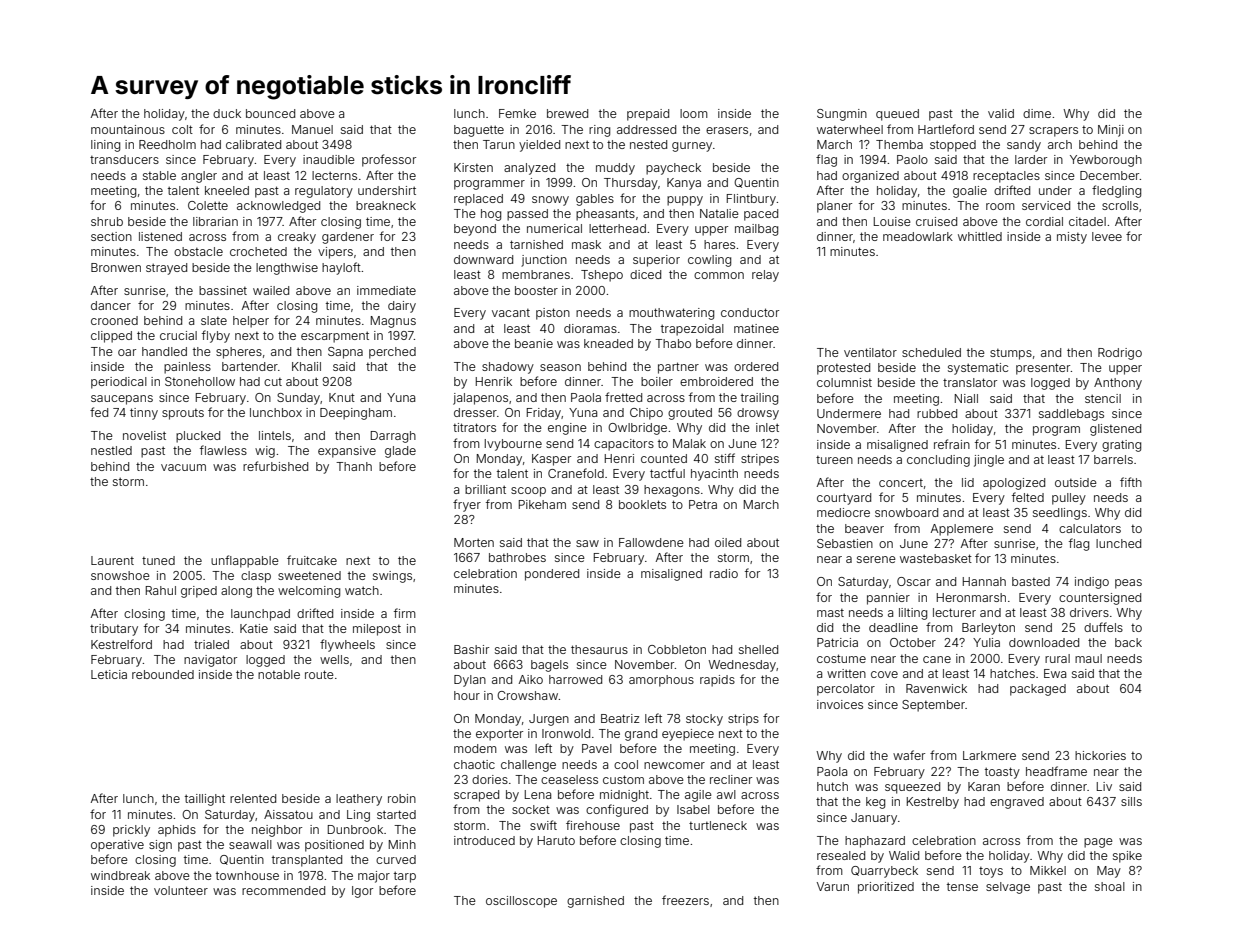  What do you see at coordinates (111, 450) in the page?
I see `nestled` at bounding box center [111, 450].
